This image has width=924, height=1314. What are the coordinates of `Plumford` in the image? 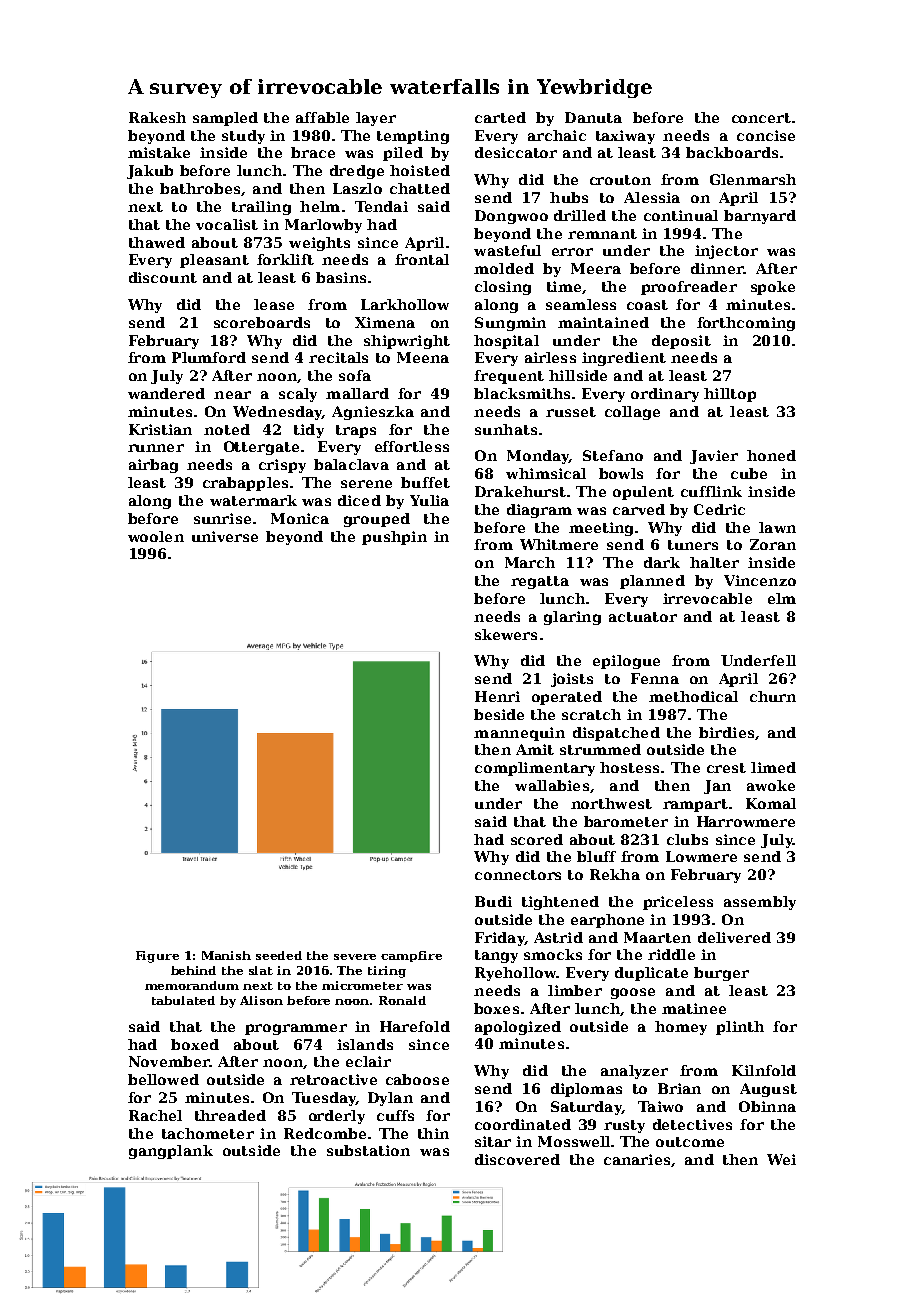 It's located at (209, 357).
